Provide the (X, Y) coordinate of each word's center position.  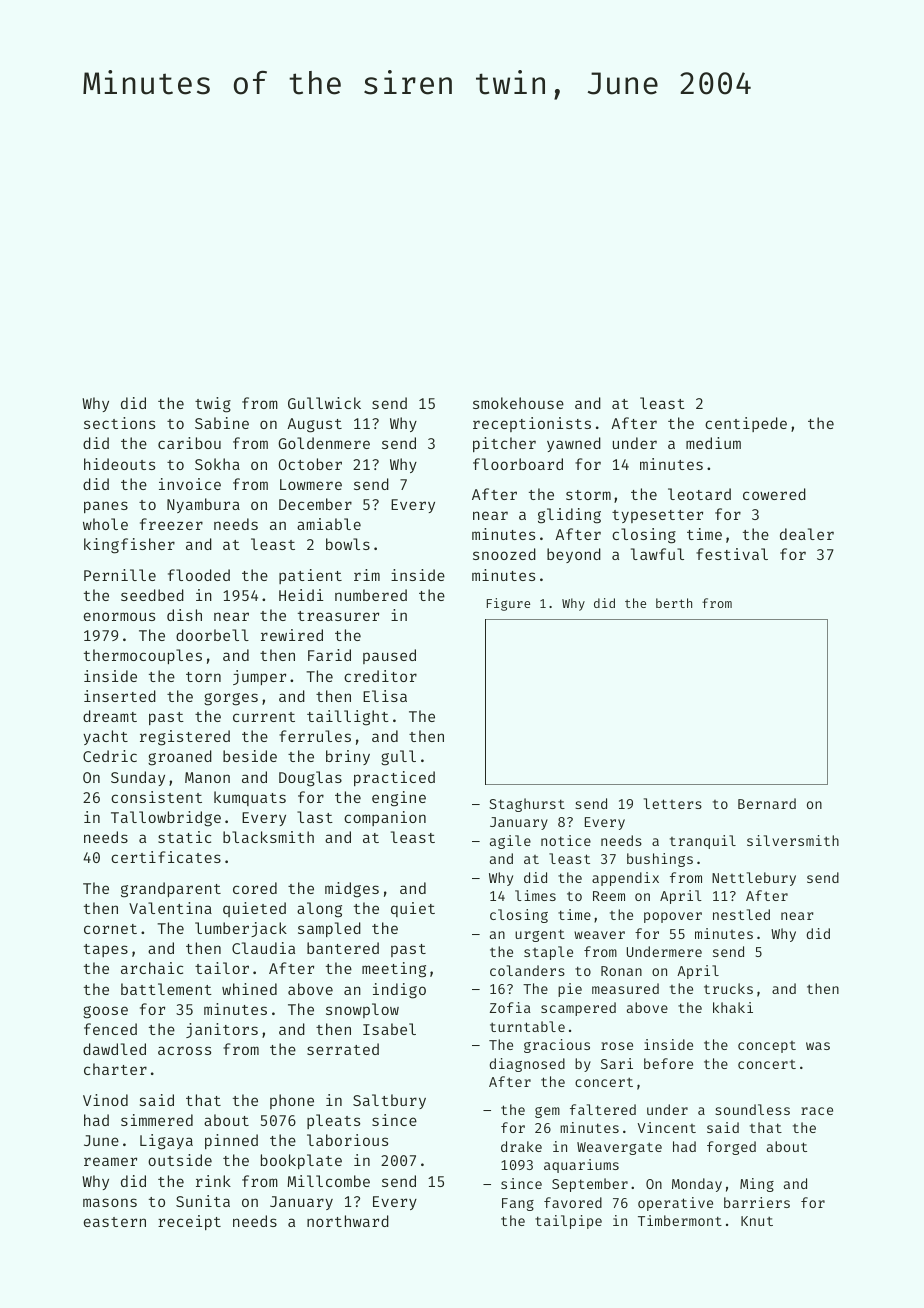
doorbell (212, 635)
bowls (348, 544)
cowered (774, 494)
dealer (807, 534)
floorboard (518, 464)
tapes (106, 950)
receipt (189, 1222)
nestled (741, 914)
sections (119, 423)
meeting (394, 970)
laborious (347, 1140)
